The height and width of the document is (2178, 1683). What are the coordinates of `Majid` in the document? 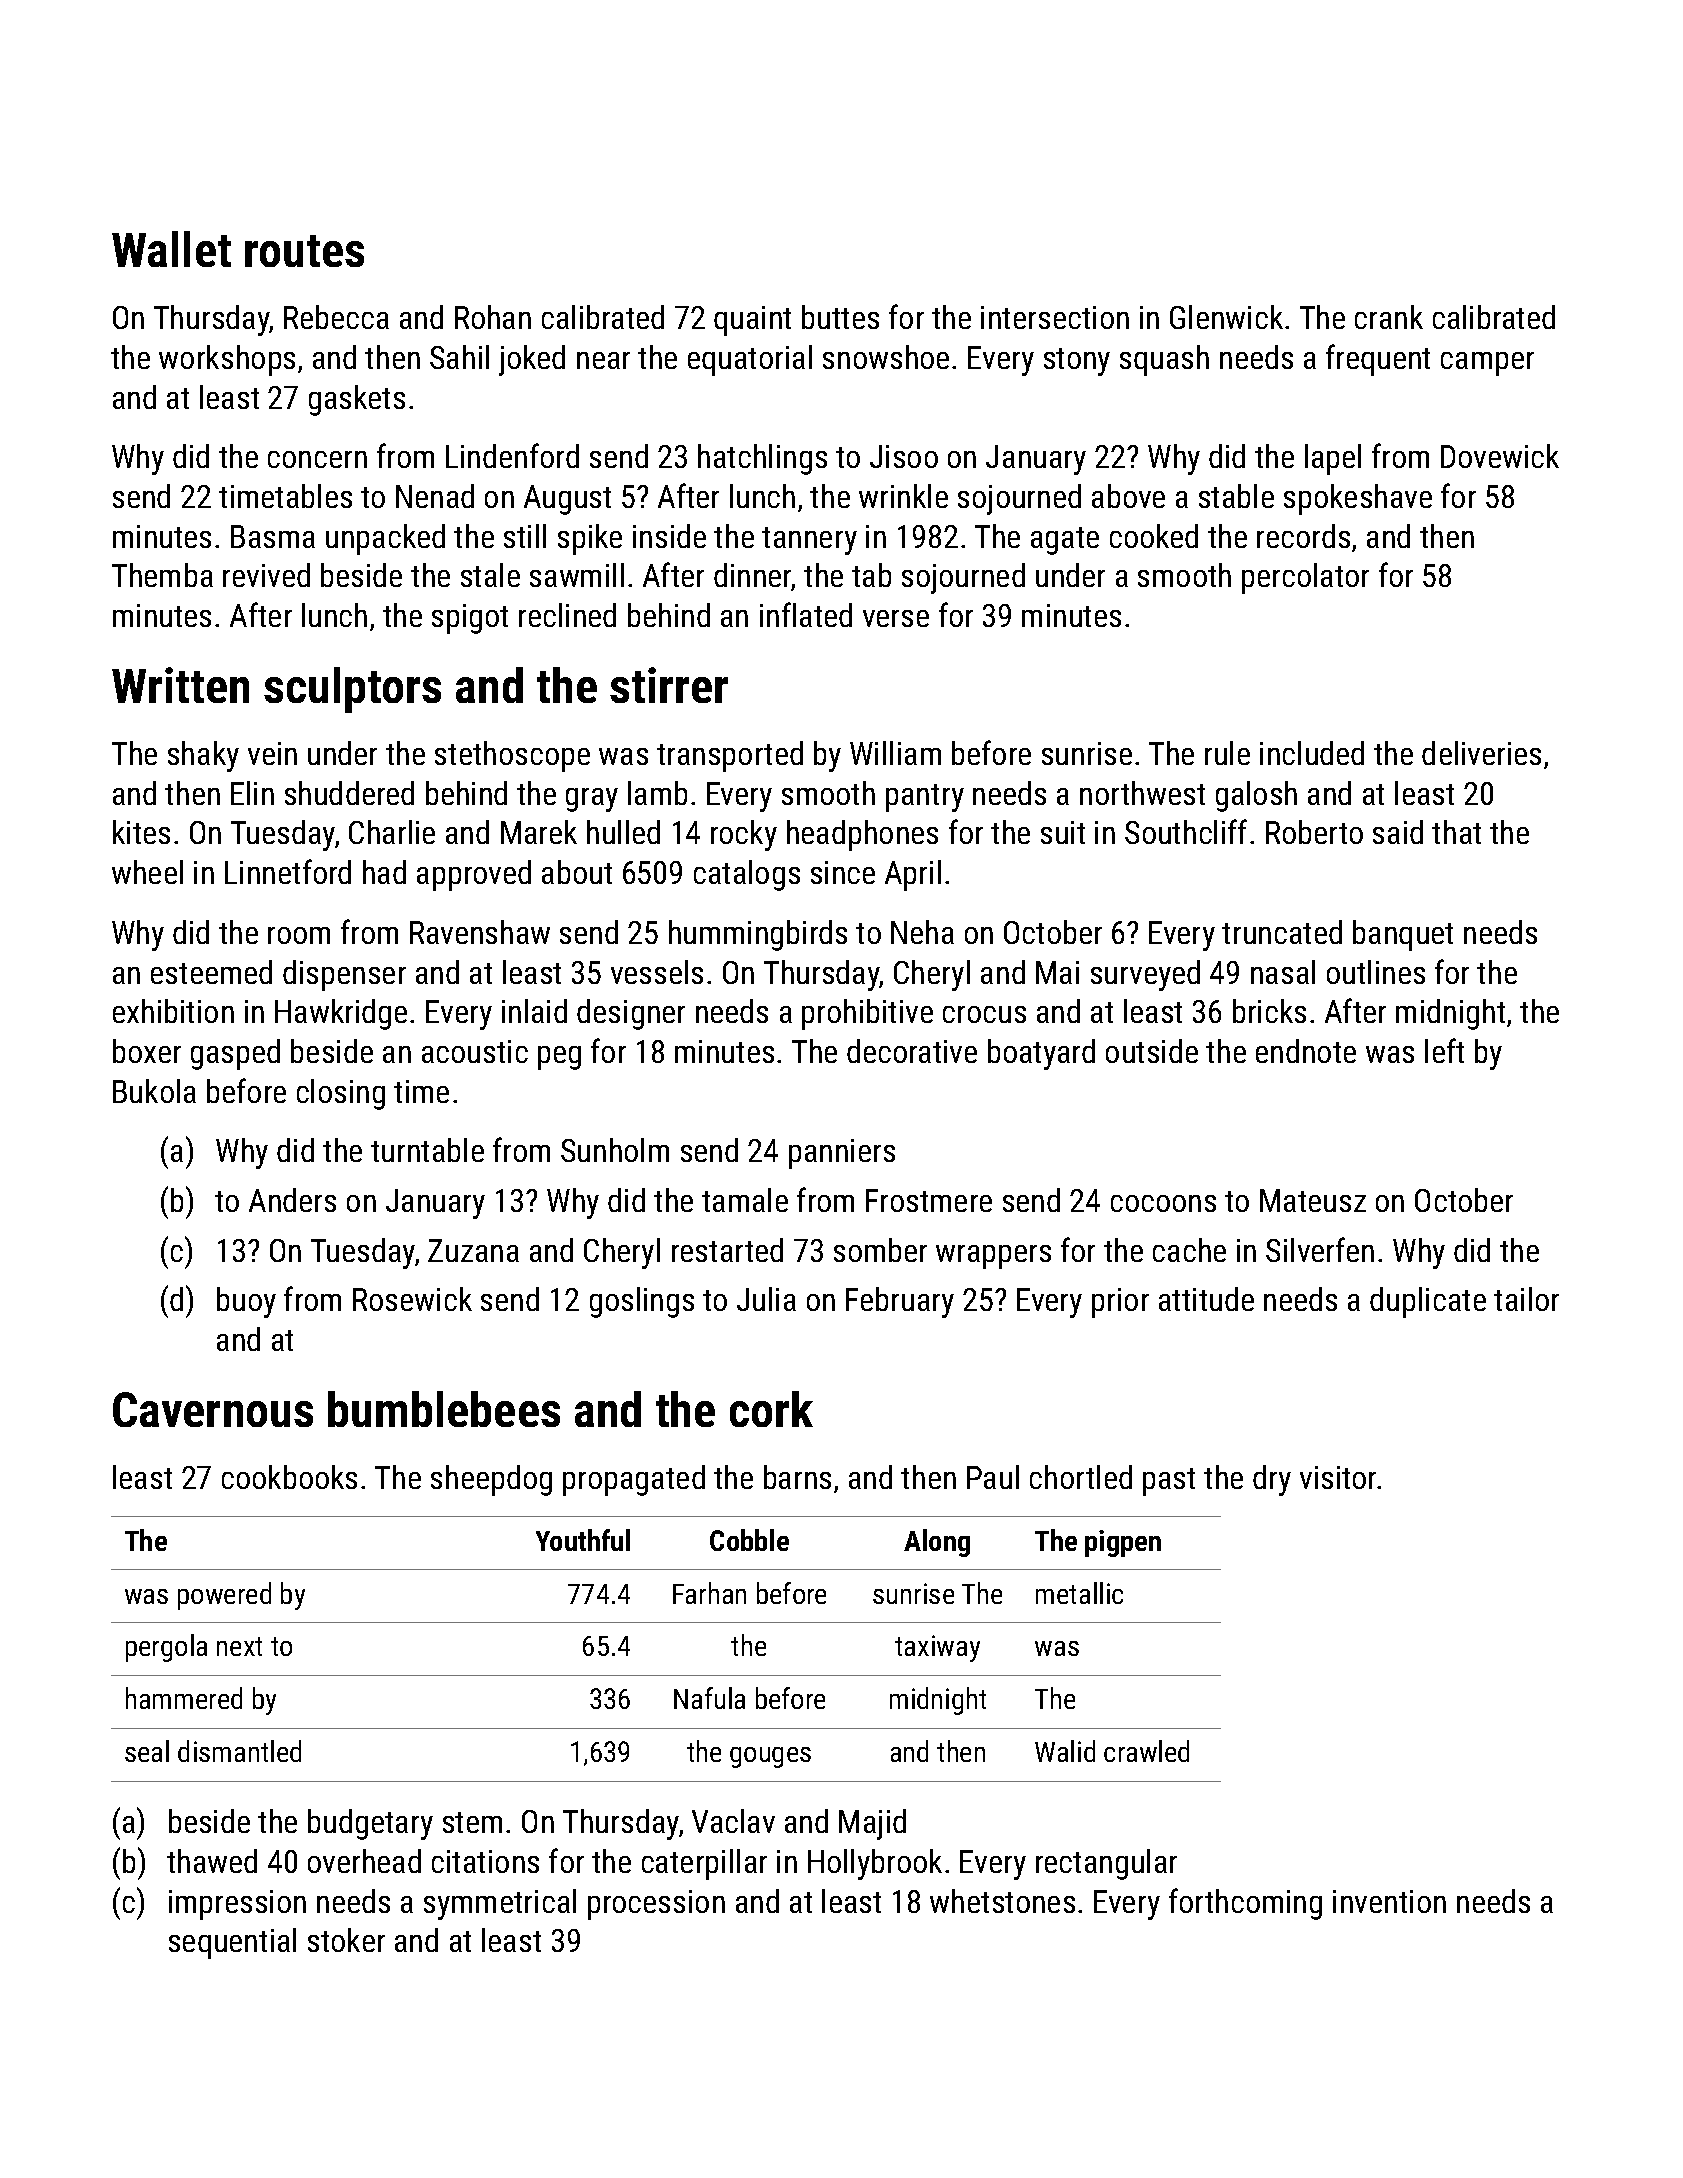 It's located at (872, 1824).
